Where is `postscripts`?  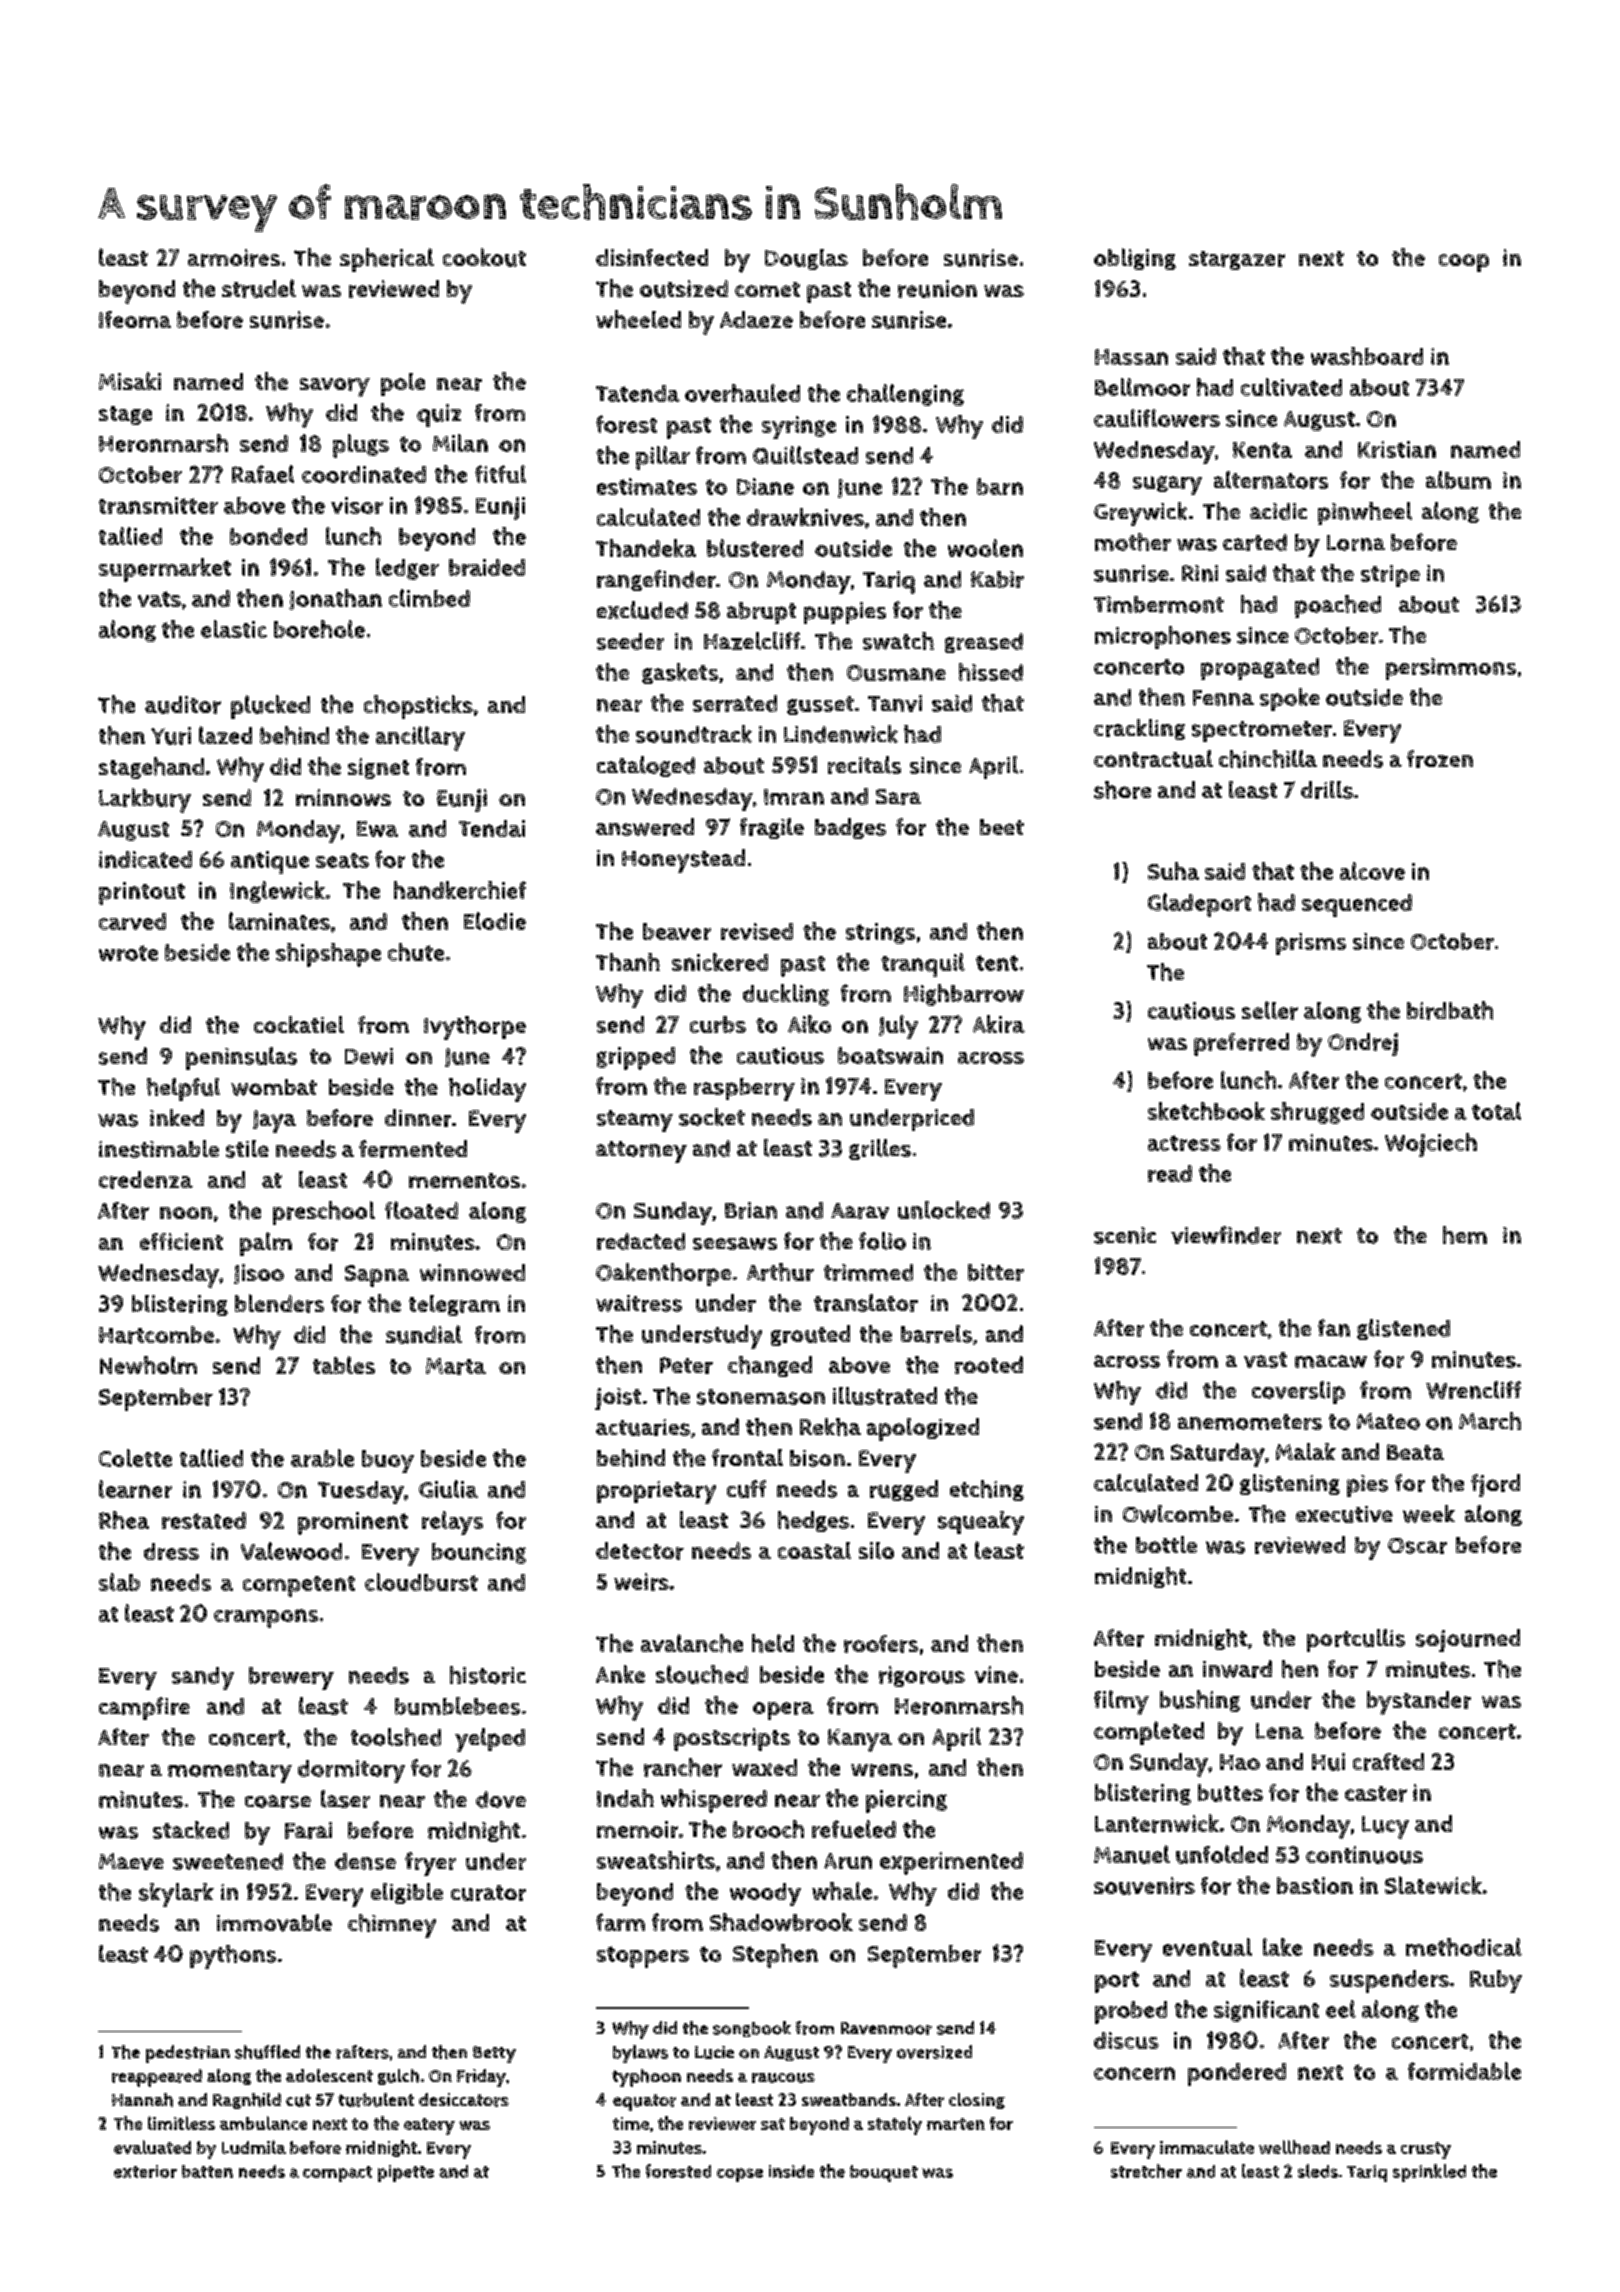
postscripts is located at coordinates (732, 1739).
